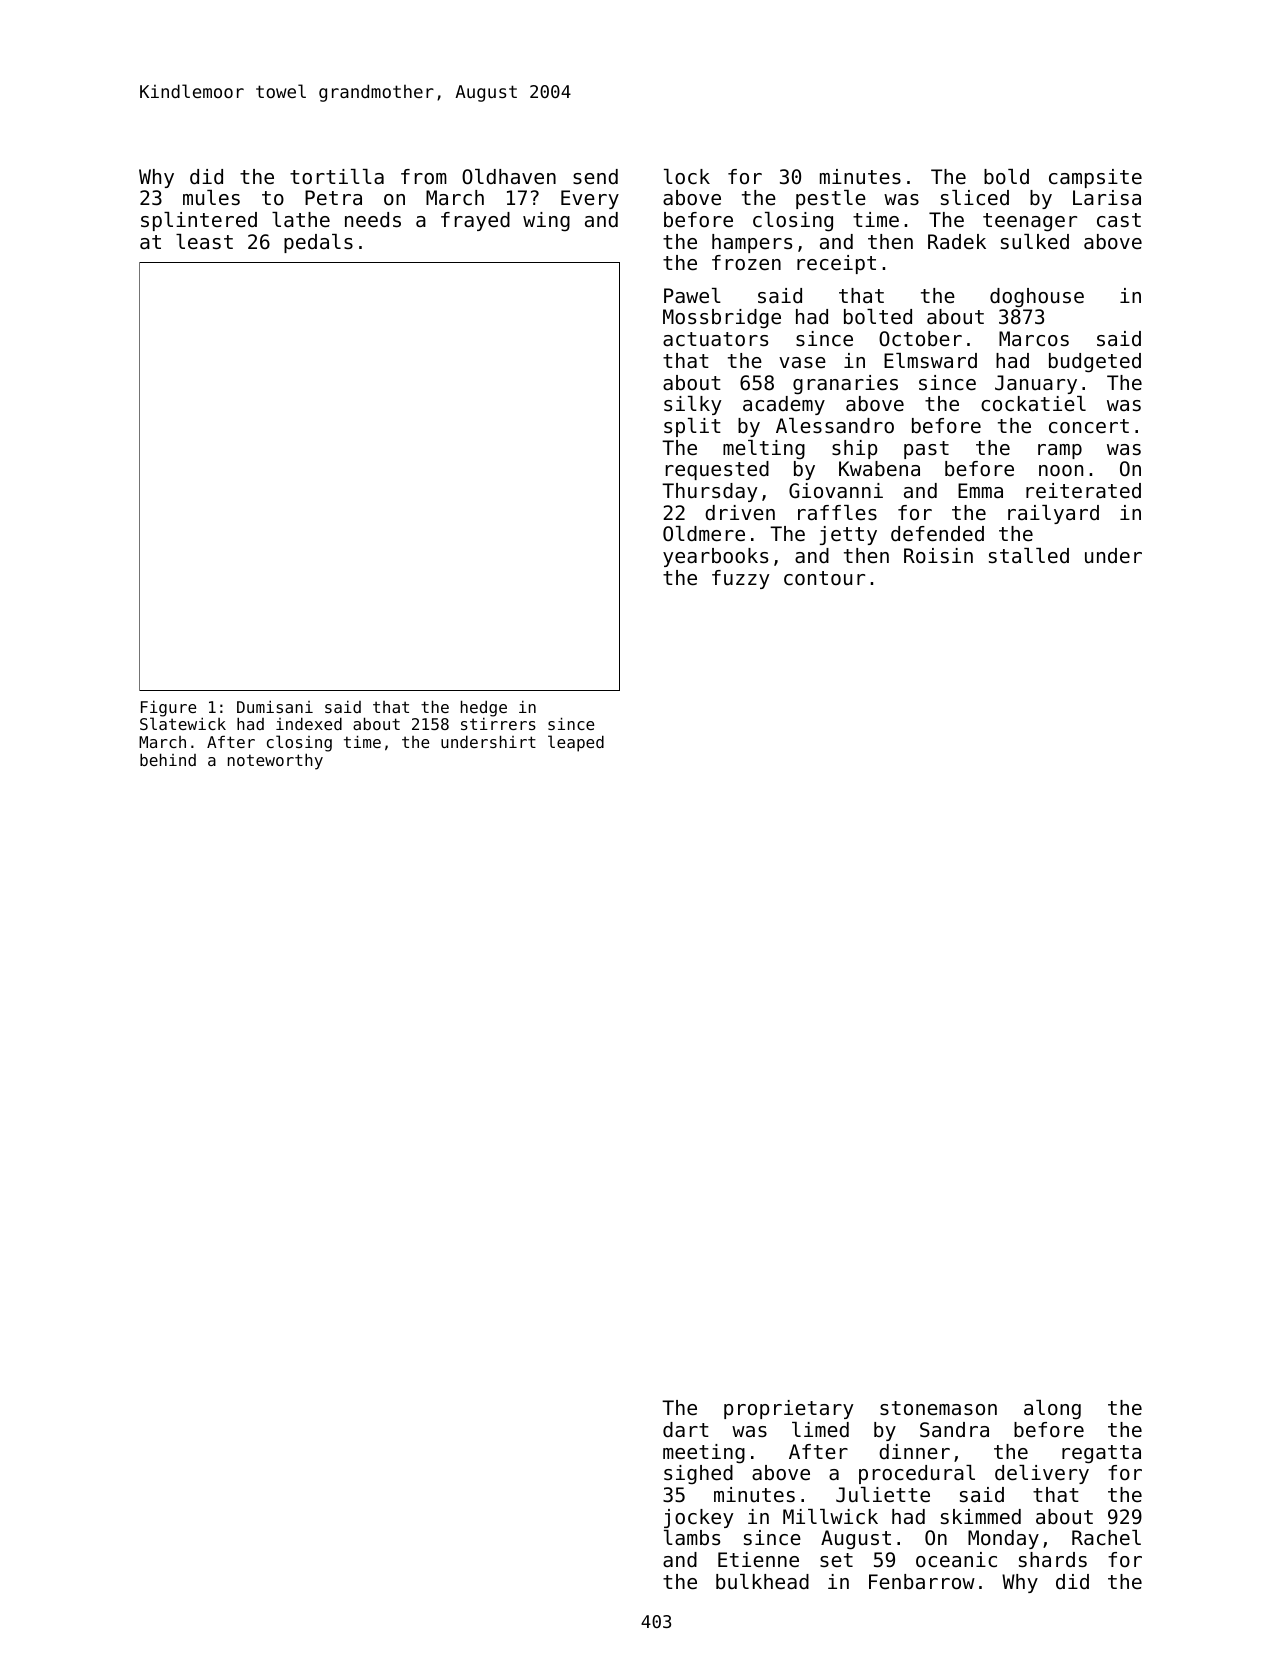 Image resolution: width=1282 pixels, height=1659 pixels. What do you see at coordinates (275, 707) in the screenshot?
I see `Dumisani` at bounding box center [275, 707].
